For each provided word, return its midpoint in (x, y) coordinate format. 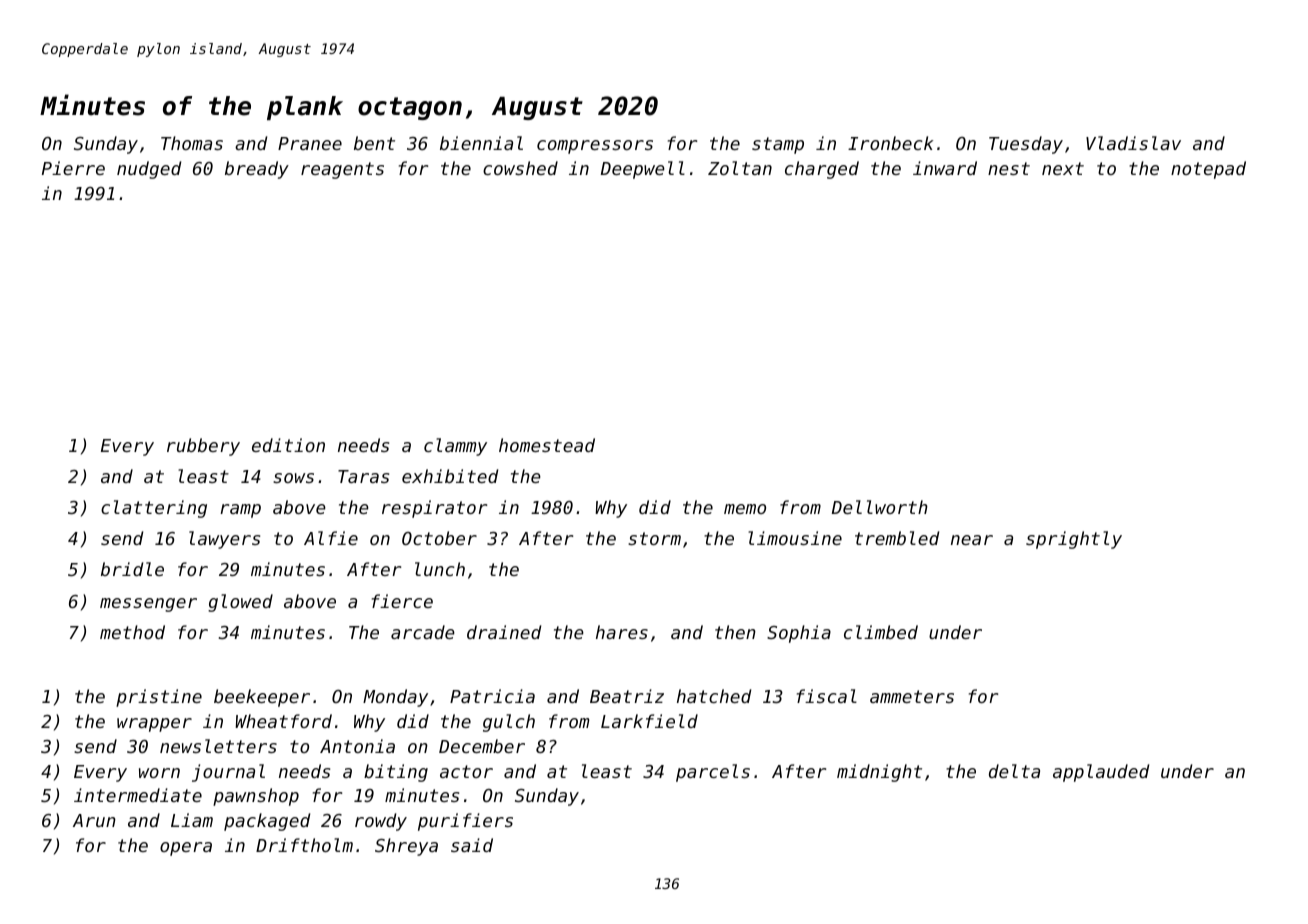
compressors (595, 147)
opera (186, 849)
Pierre (73, 168)
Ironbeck (890, 143)
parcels (713, 773)
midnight (879, 773)
